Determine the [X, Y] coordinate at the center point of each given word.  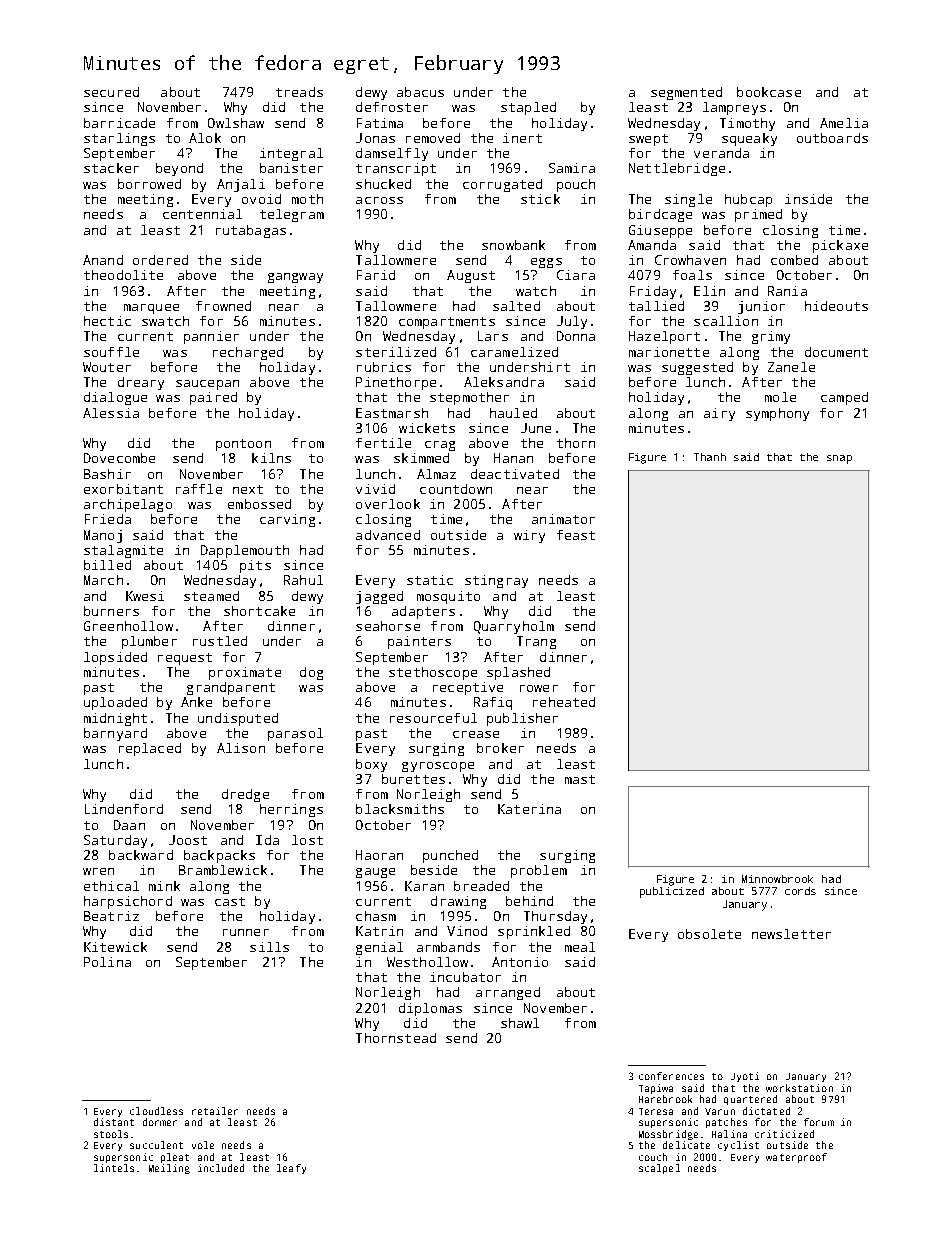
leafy [291, 1169]
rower [539, 688]
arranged [508, 993]
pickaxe [840, 246]
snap [839, 459]
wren [98, 871]
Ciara [576, 275]
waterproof [796, 1158]
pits [255, 566]
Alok [205, 138]
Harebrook [665, 1099]
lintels [114, 1168]
